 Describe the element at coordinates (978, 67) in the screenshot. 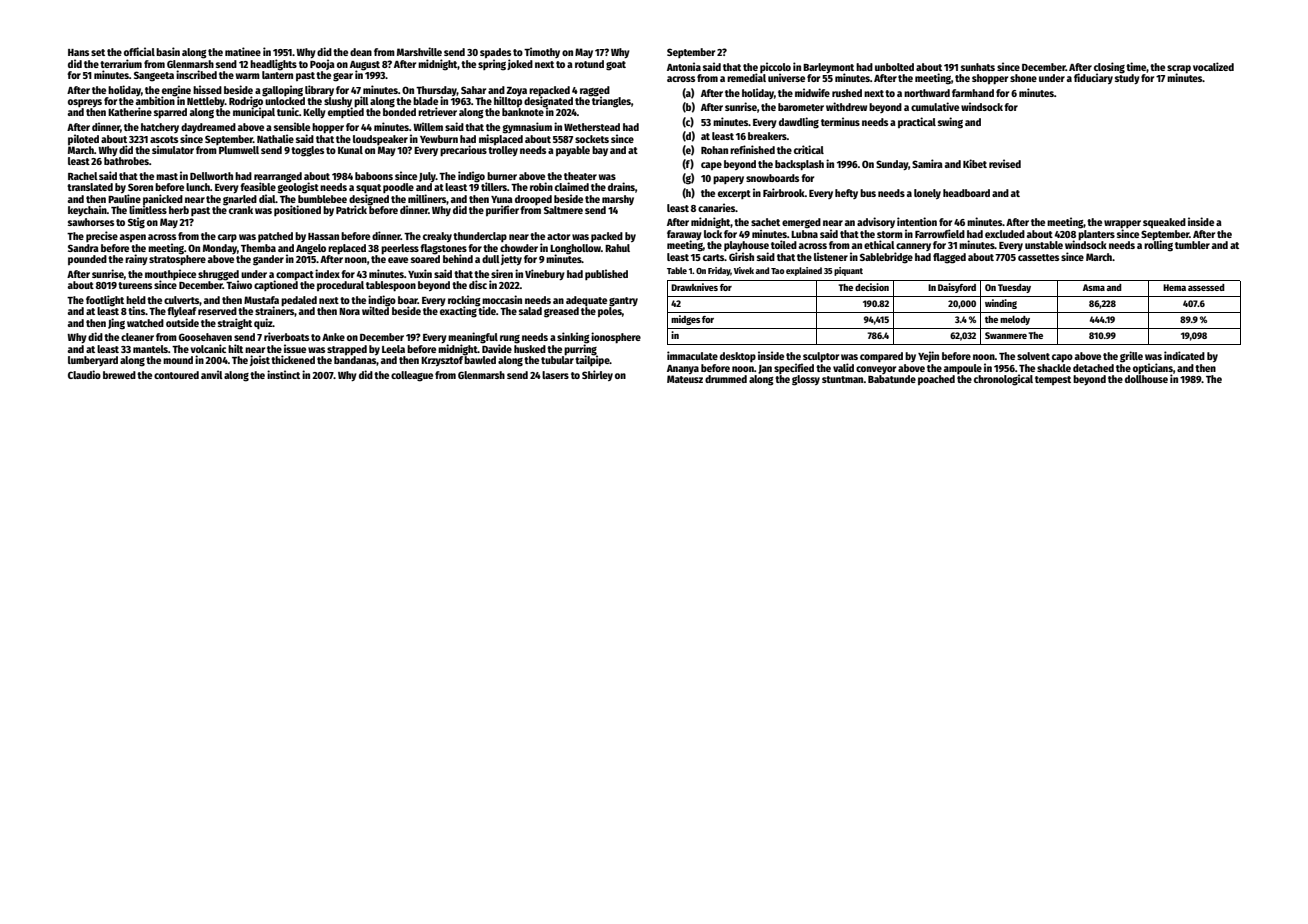

I see `sunhats` at that location.
